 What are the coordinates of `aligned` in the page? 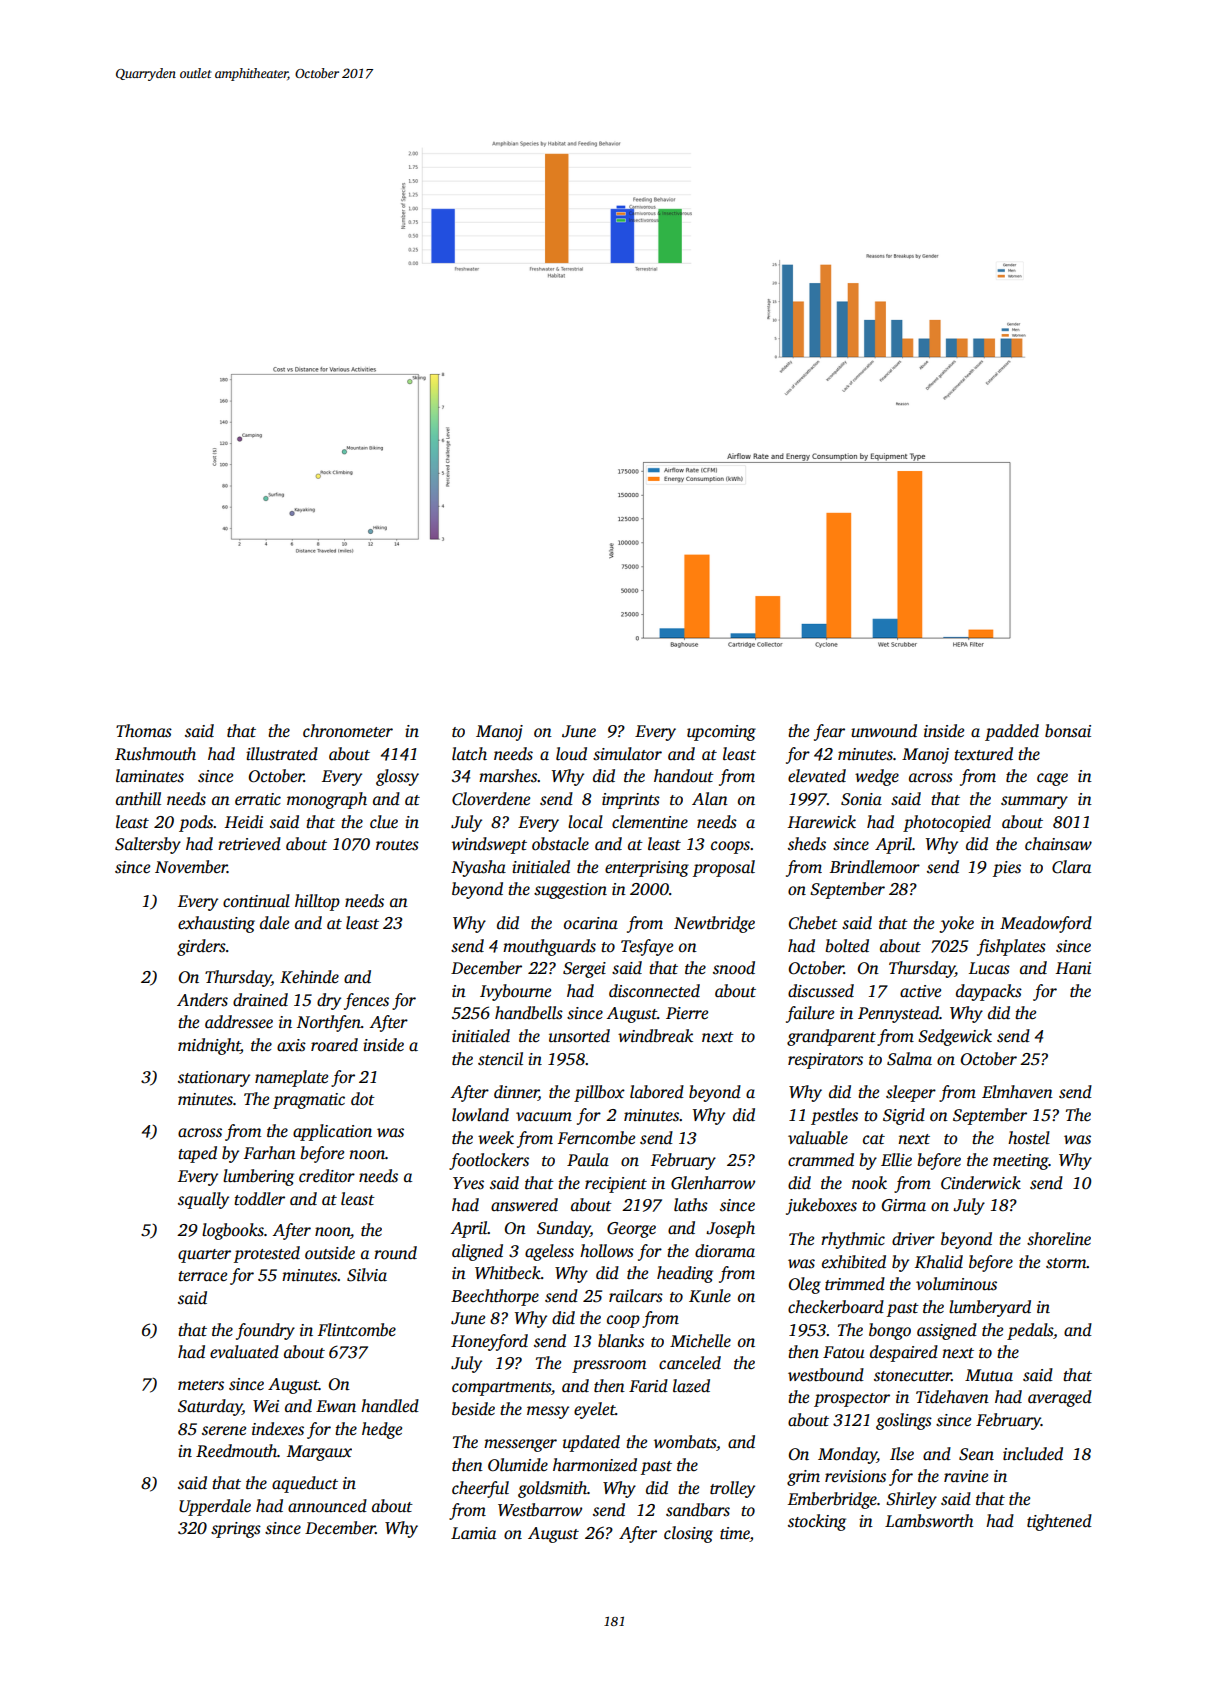 It's located at (477, 1252).
